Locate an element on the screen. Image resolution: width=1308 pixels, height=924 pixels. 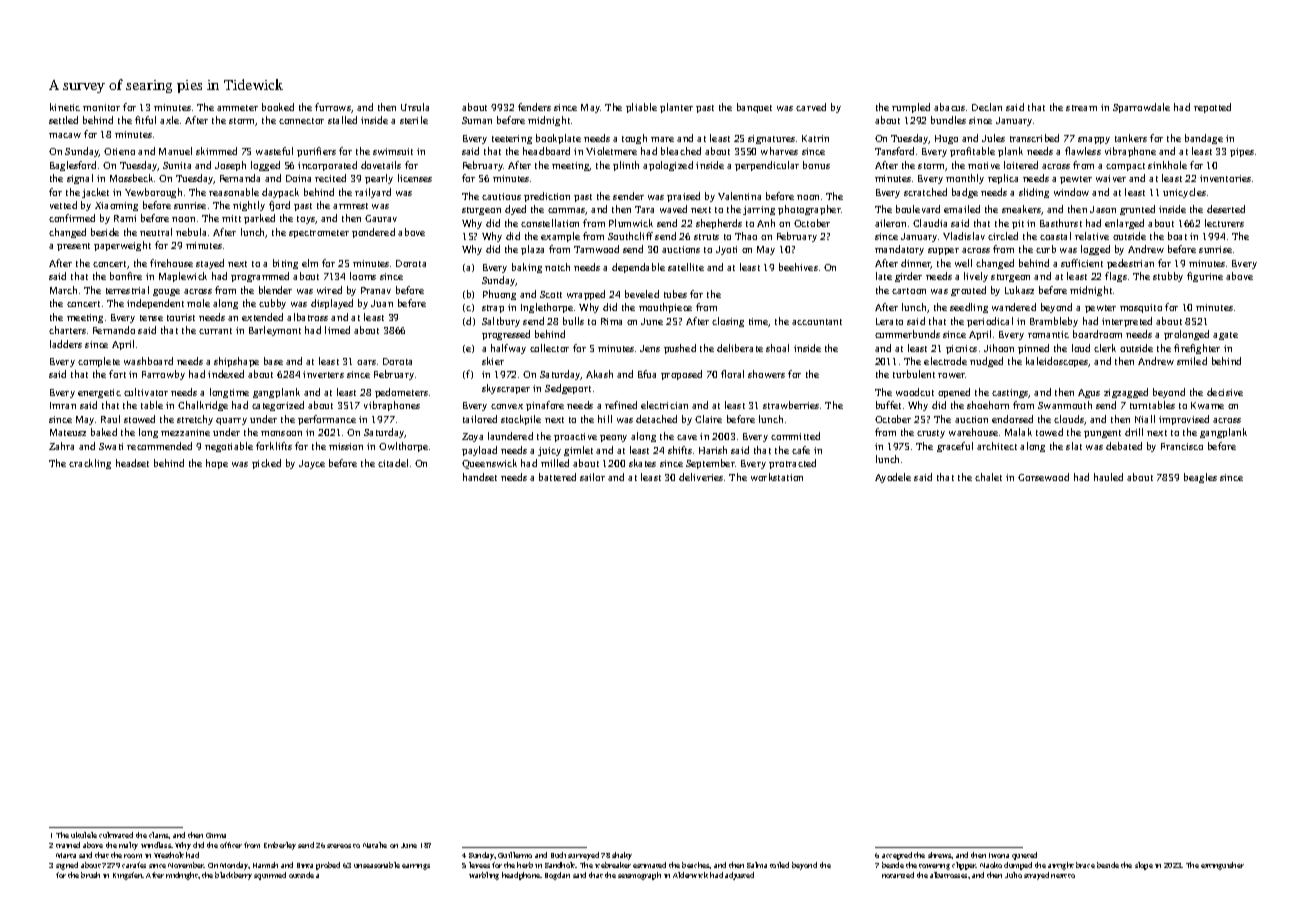
apologized is located at coordinates (668, 166).
